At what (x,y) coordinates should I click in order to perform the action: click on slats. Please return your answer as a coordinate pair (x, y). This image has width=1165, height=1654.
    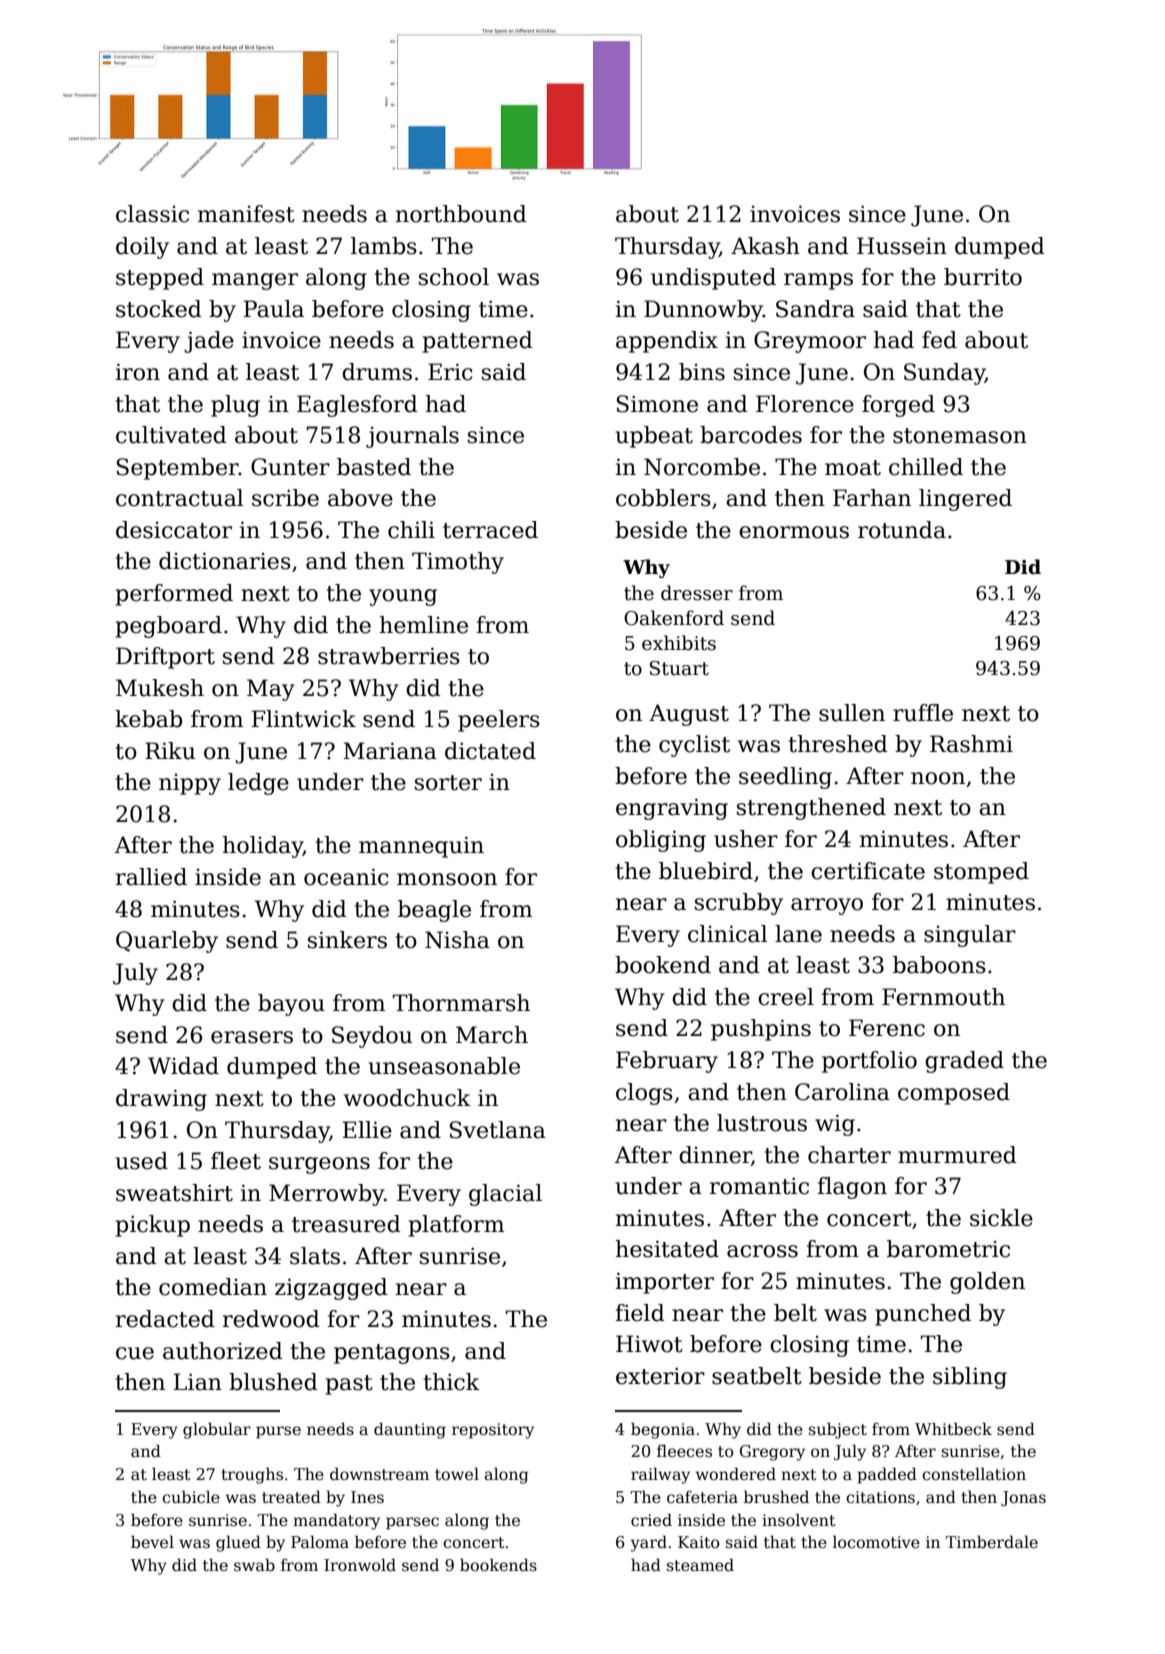
    Looking at the image, I should click on (315, 1256).
